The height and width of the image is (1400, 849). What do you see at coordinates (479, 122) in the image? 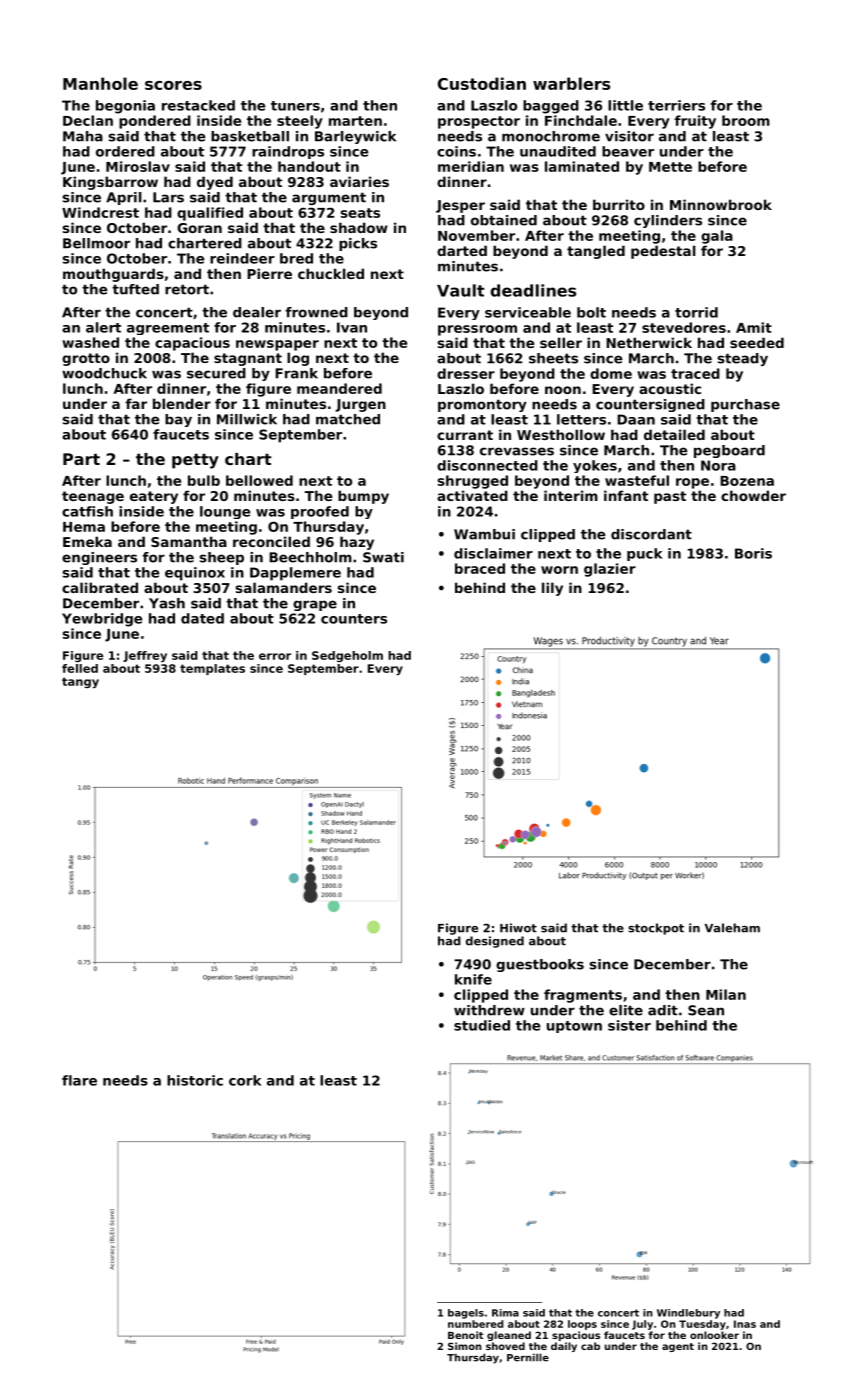
I see `prospector` at bounding box center [479, 122].
